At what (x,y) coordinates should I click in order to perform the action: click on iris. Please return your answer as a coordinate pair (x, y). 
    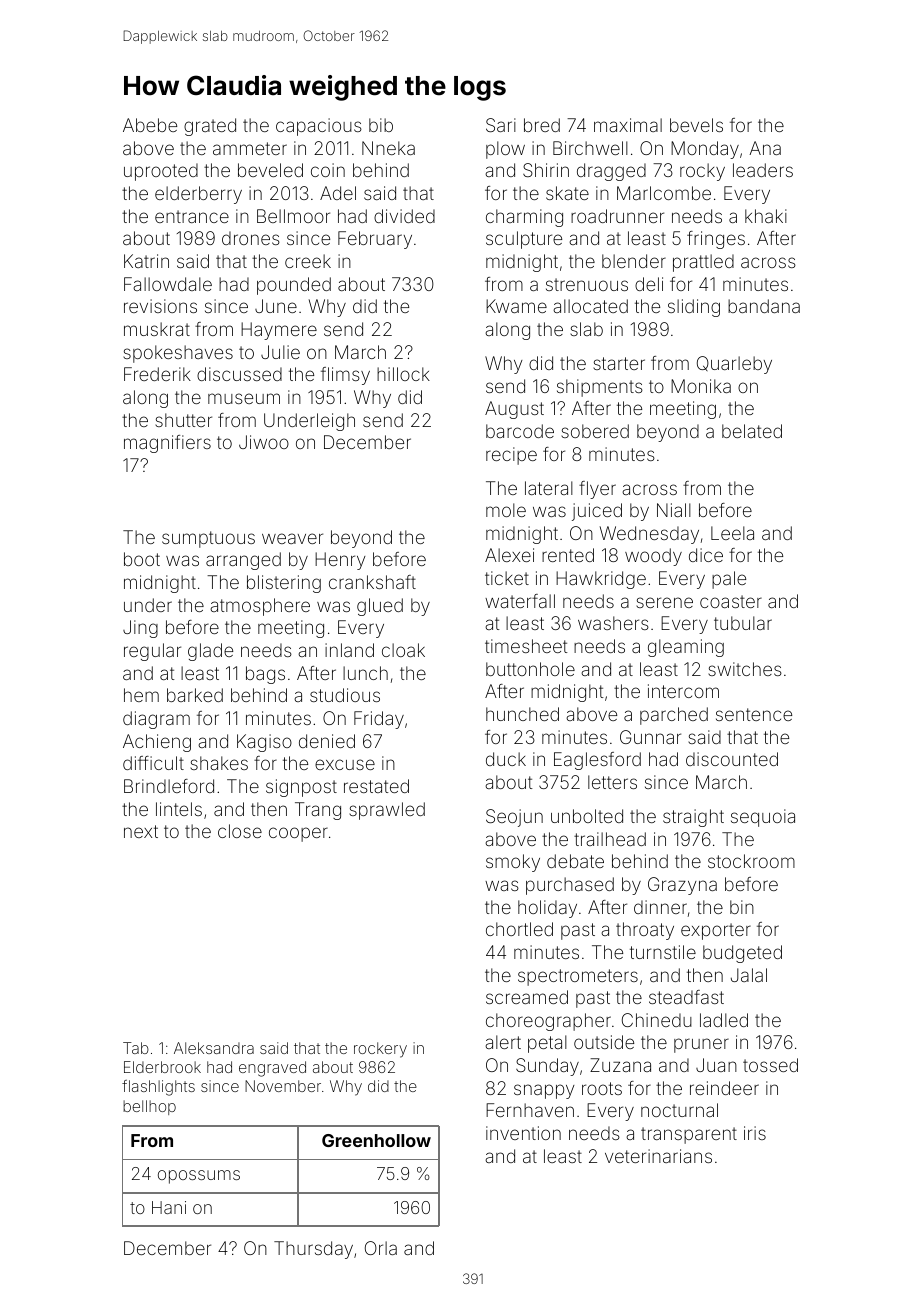
    Looking at the image, I should click on (755, 1133).
